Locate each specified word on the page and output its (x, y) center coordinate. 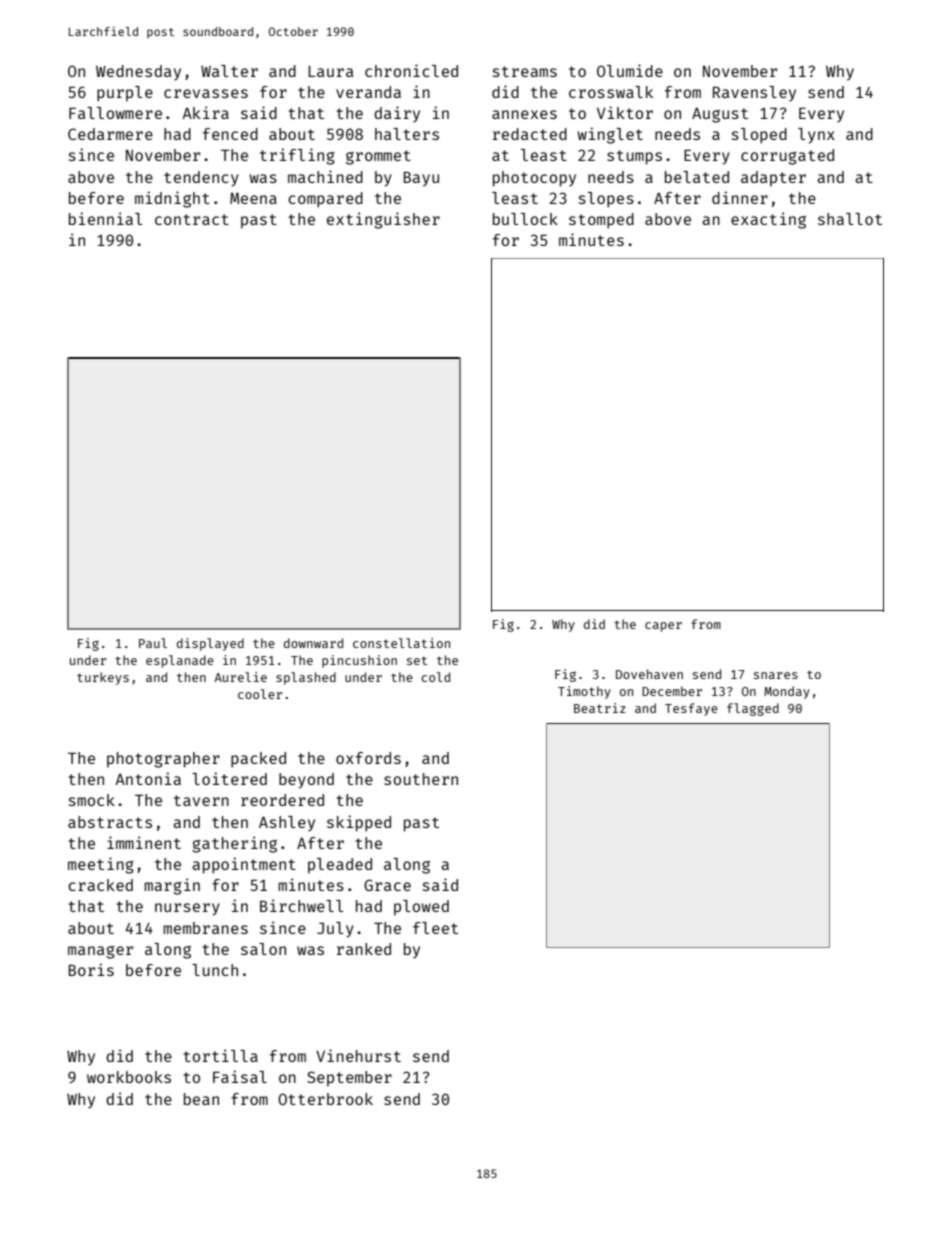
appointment (244, 865)
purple (125, 94)
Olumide (630, 70)
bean (201, 1099)
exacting (768, 220)
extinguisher (383, 220)
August (720, 115)
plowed (421, 908)
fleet (435, 928)
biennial (106, 218)
